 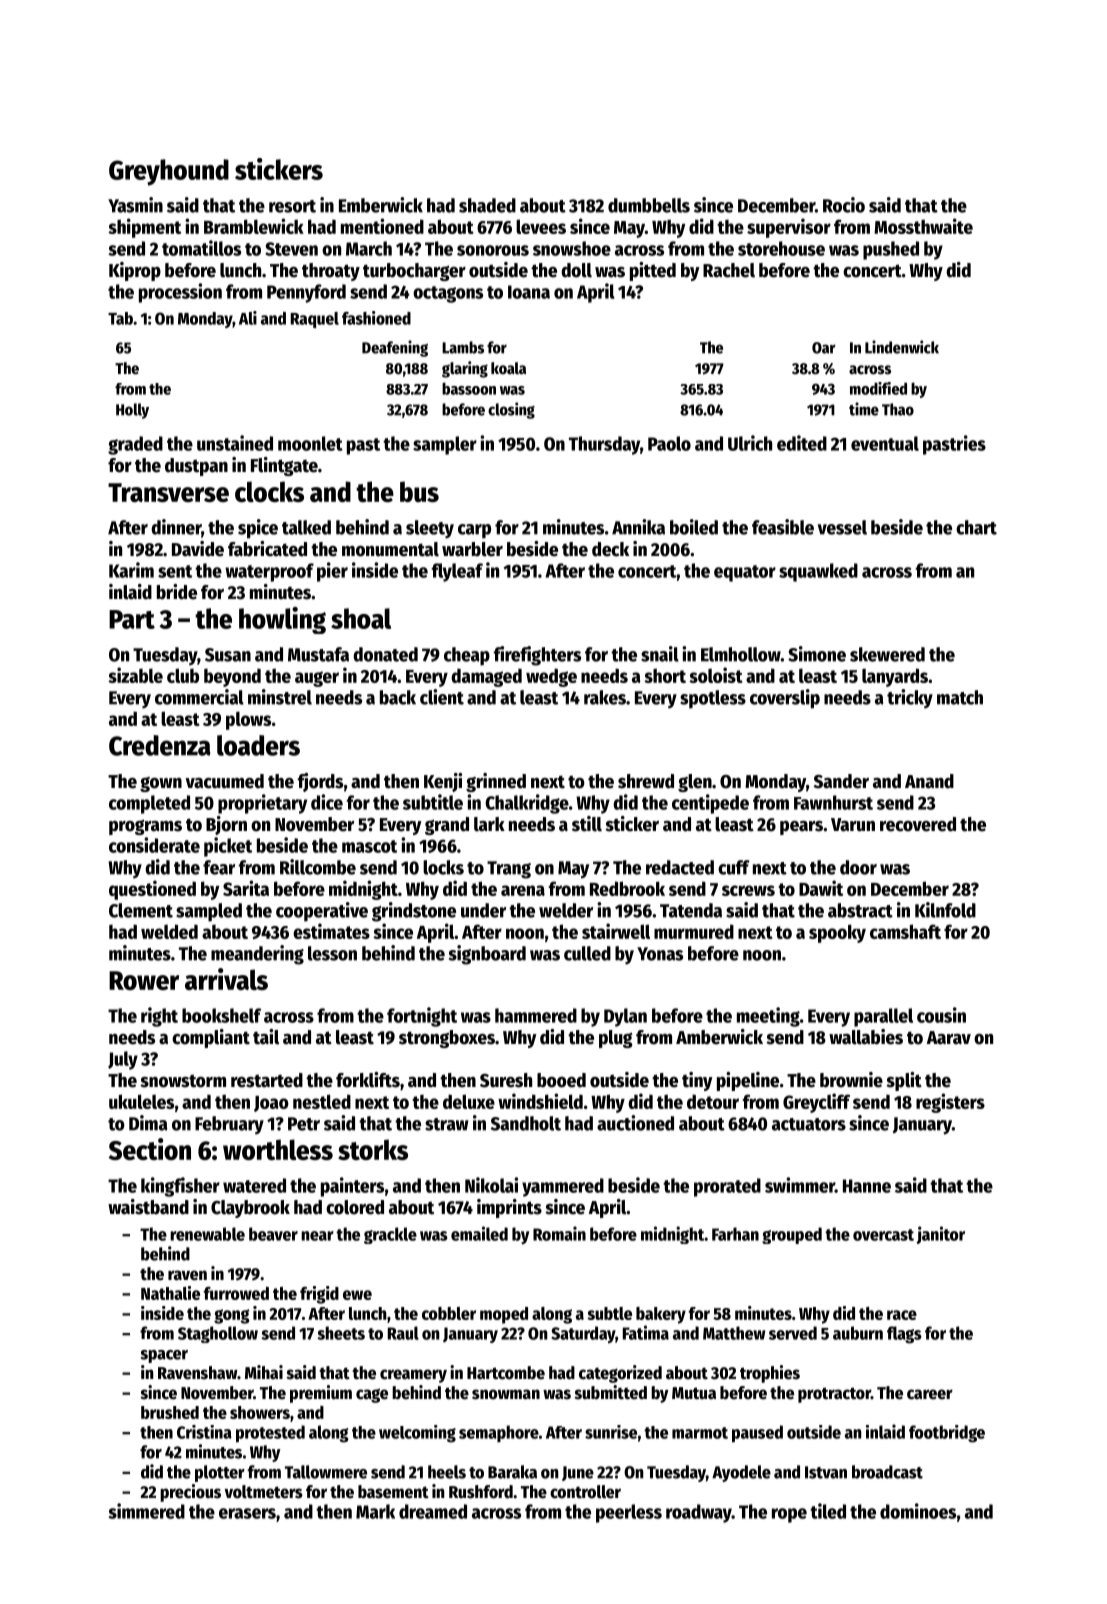 What do you see at coordinates (247, 1513) in the screenshot?
I see `erasers` at bounding box center [247, 1513].
